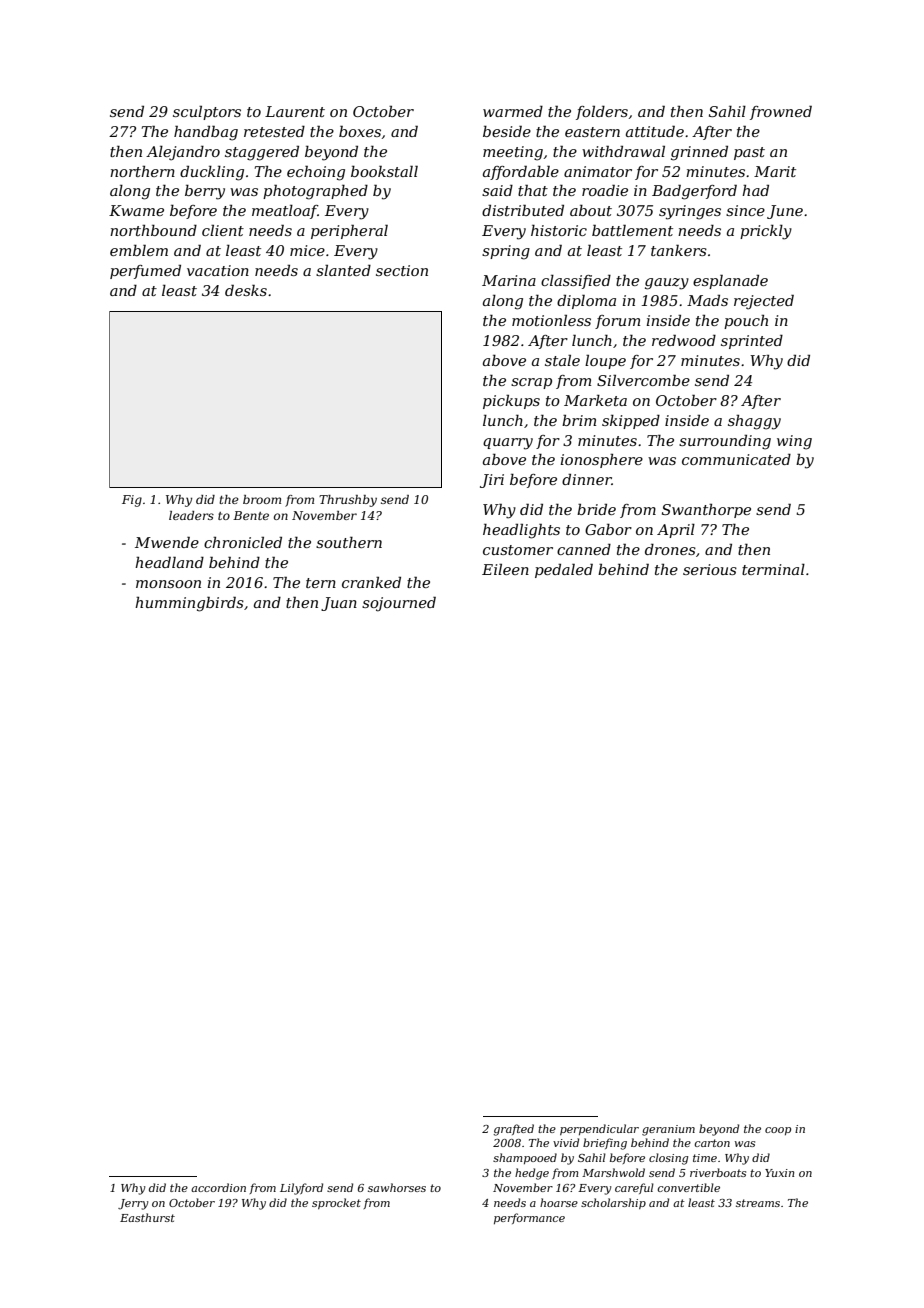  I want to click on wing, so click(794, 442).
